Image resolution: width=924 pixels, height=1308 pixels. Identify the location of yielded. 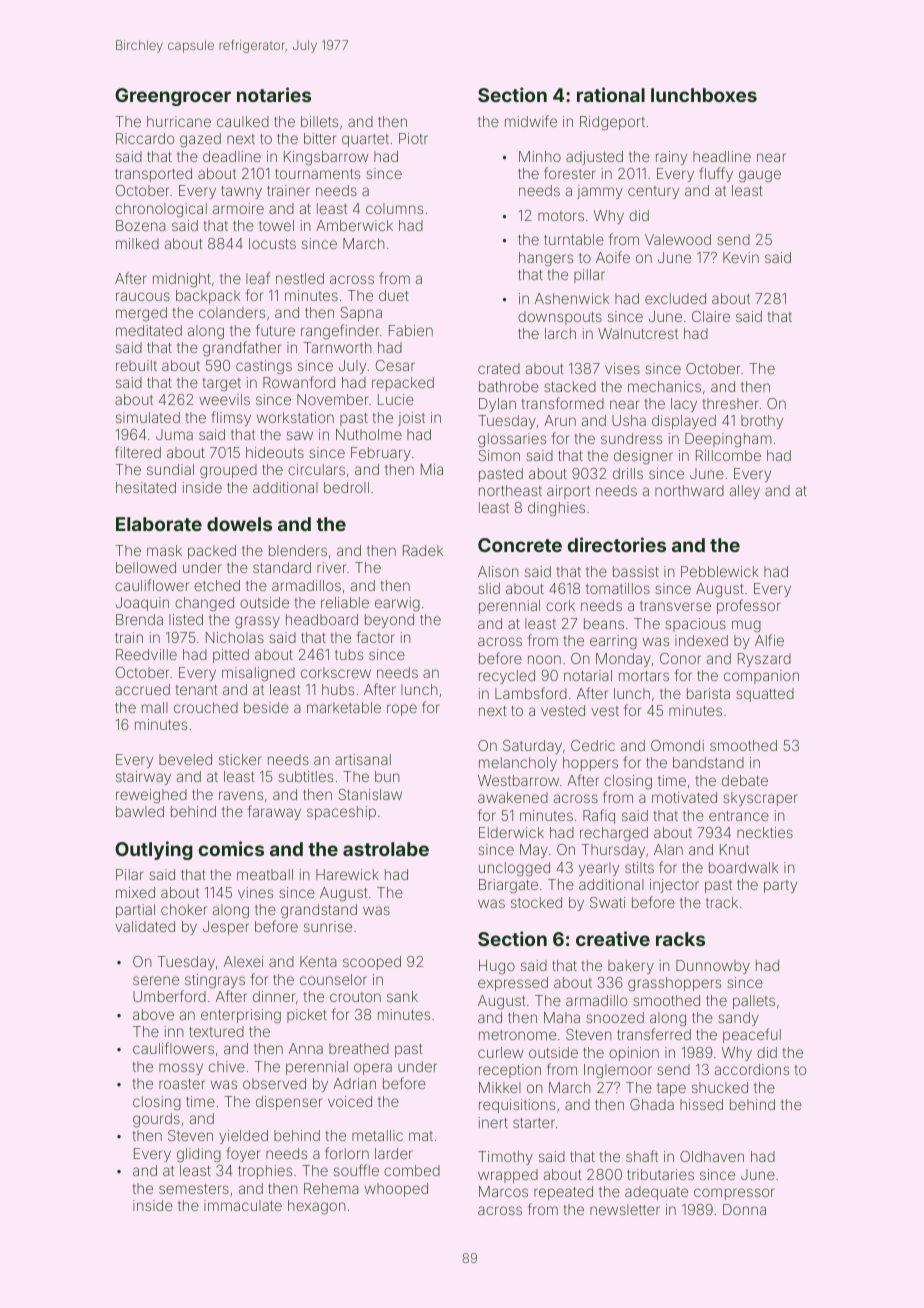
(243, 1137).
